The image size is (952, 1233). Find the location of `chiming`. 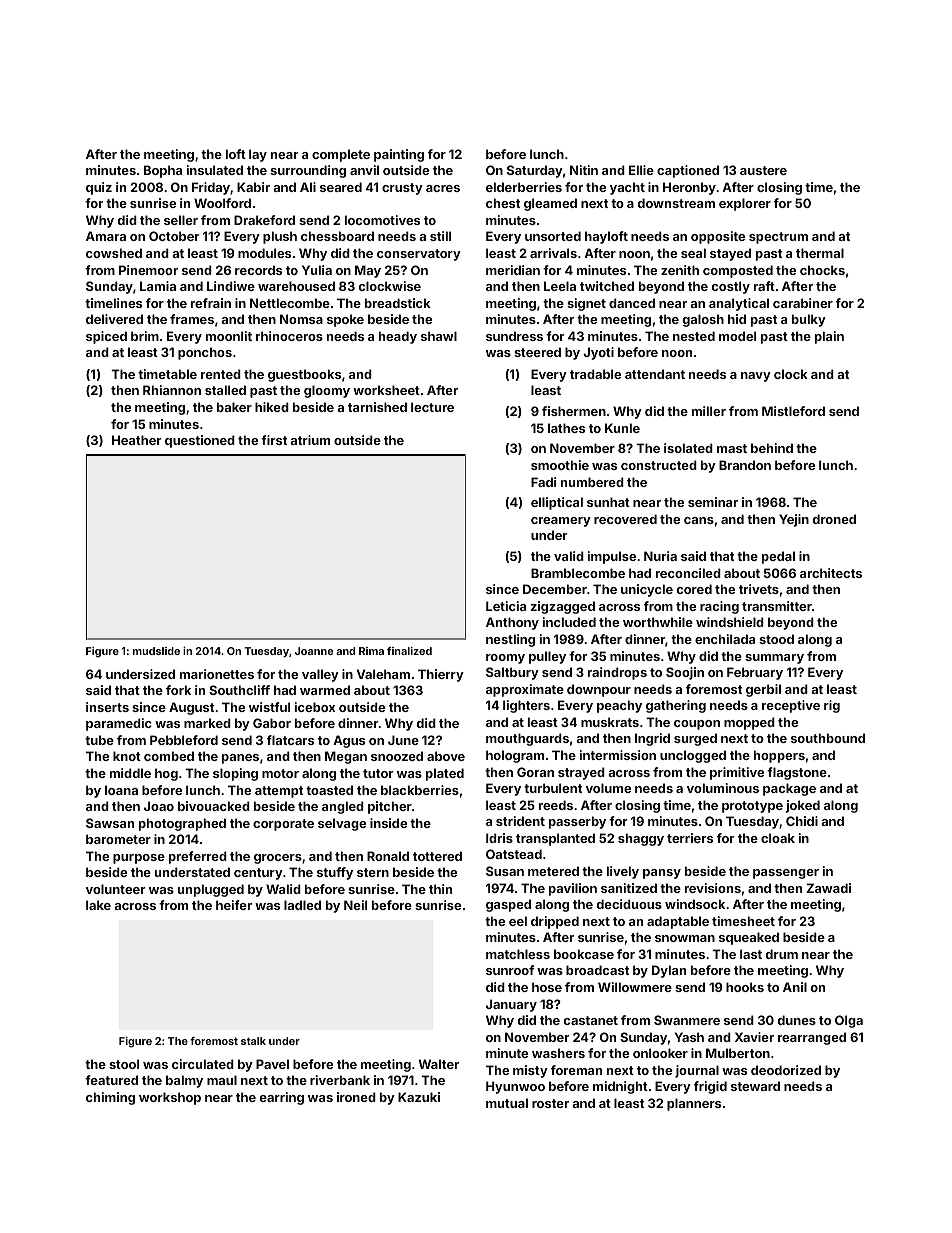

chiming is located at coordinates (110, 1098).
